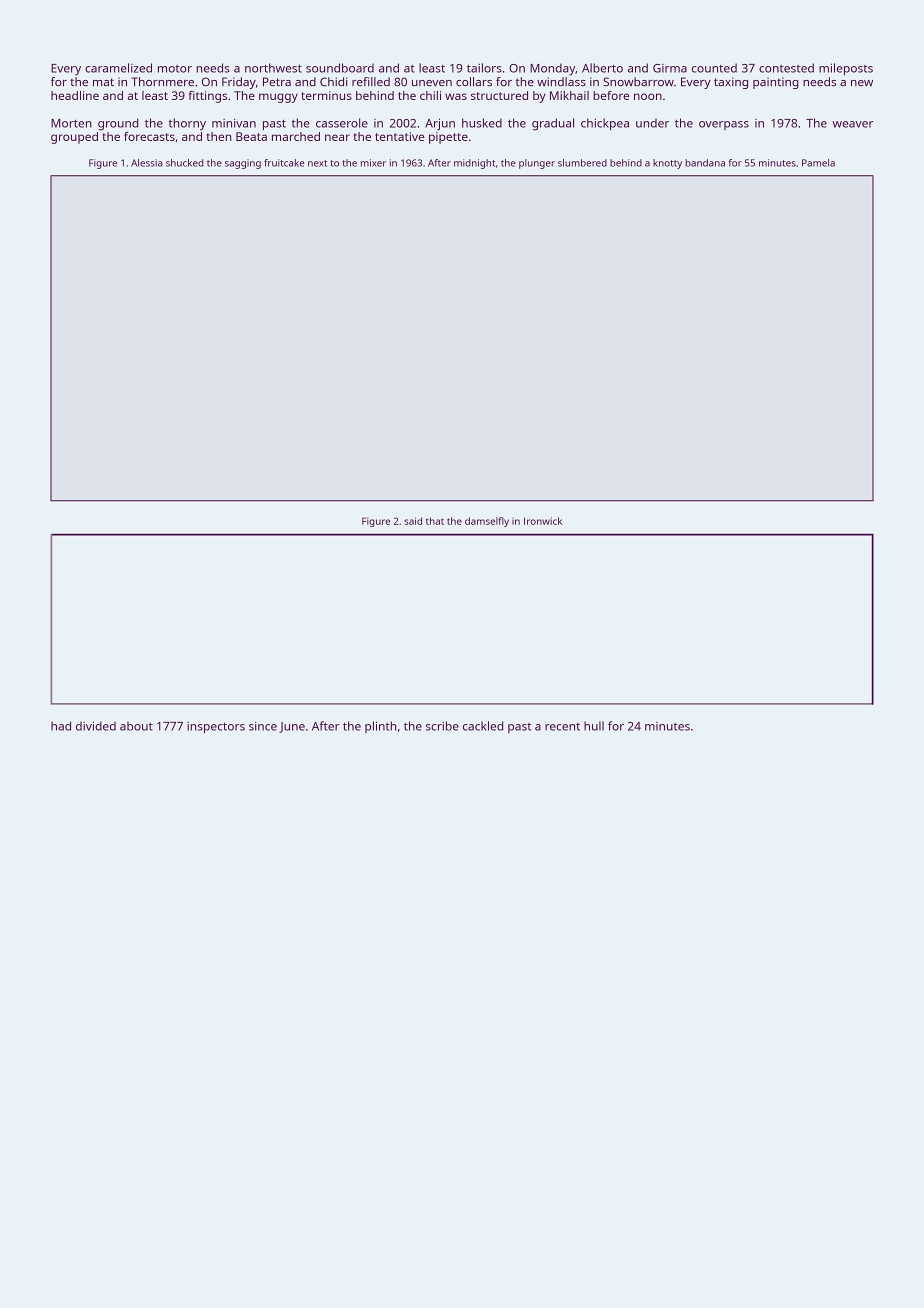 The image size is (924, 1308). Describe the element at coordinates (340, 68) in the image. I see `soundboard` at that location.
